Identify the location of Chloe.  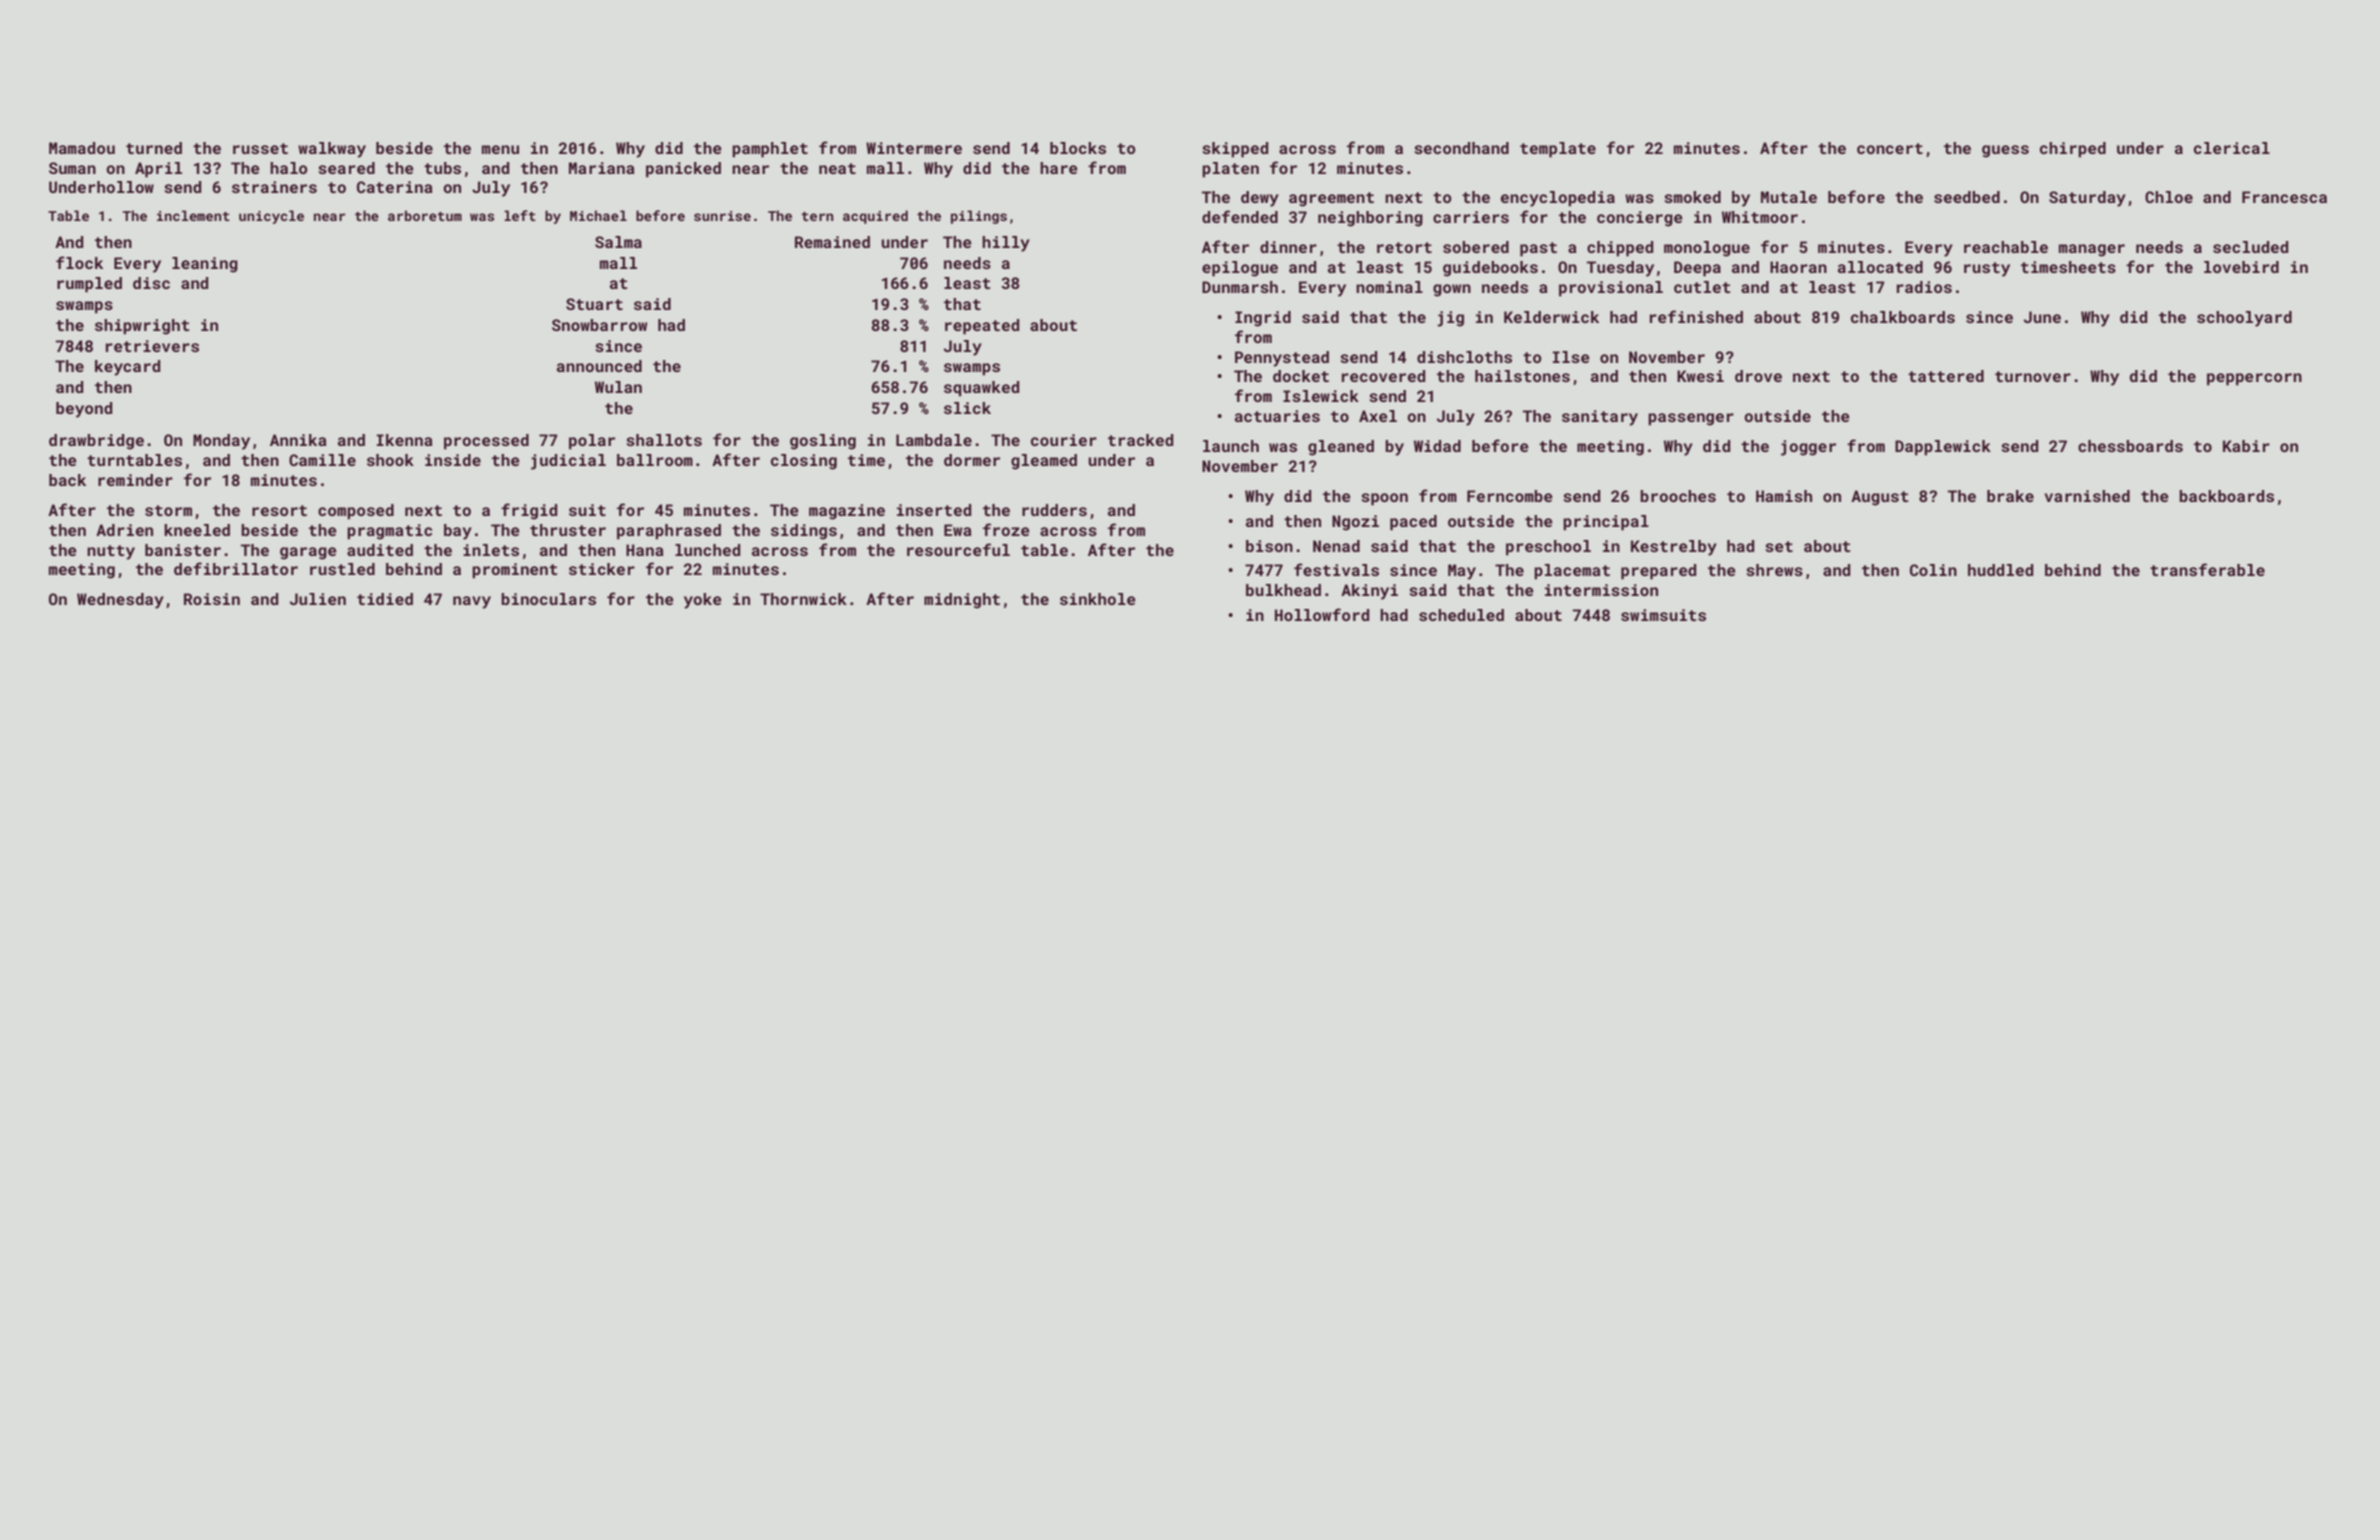
(2169, 197).
